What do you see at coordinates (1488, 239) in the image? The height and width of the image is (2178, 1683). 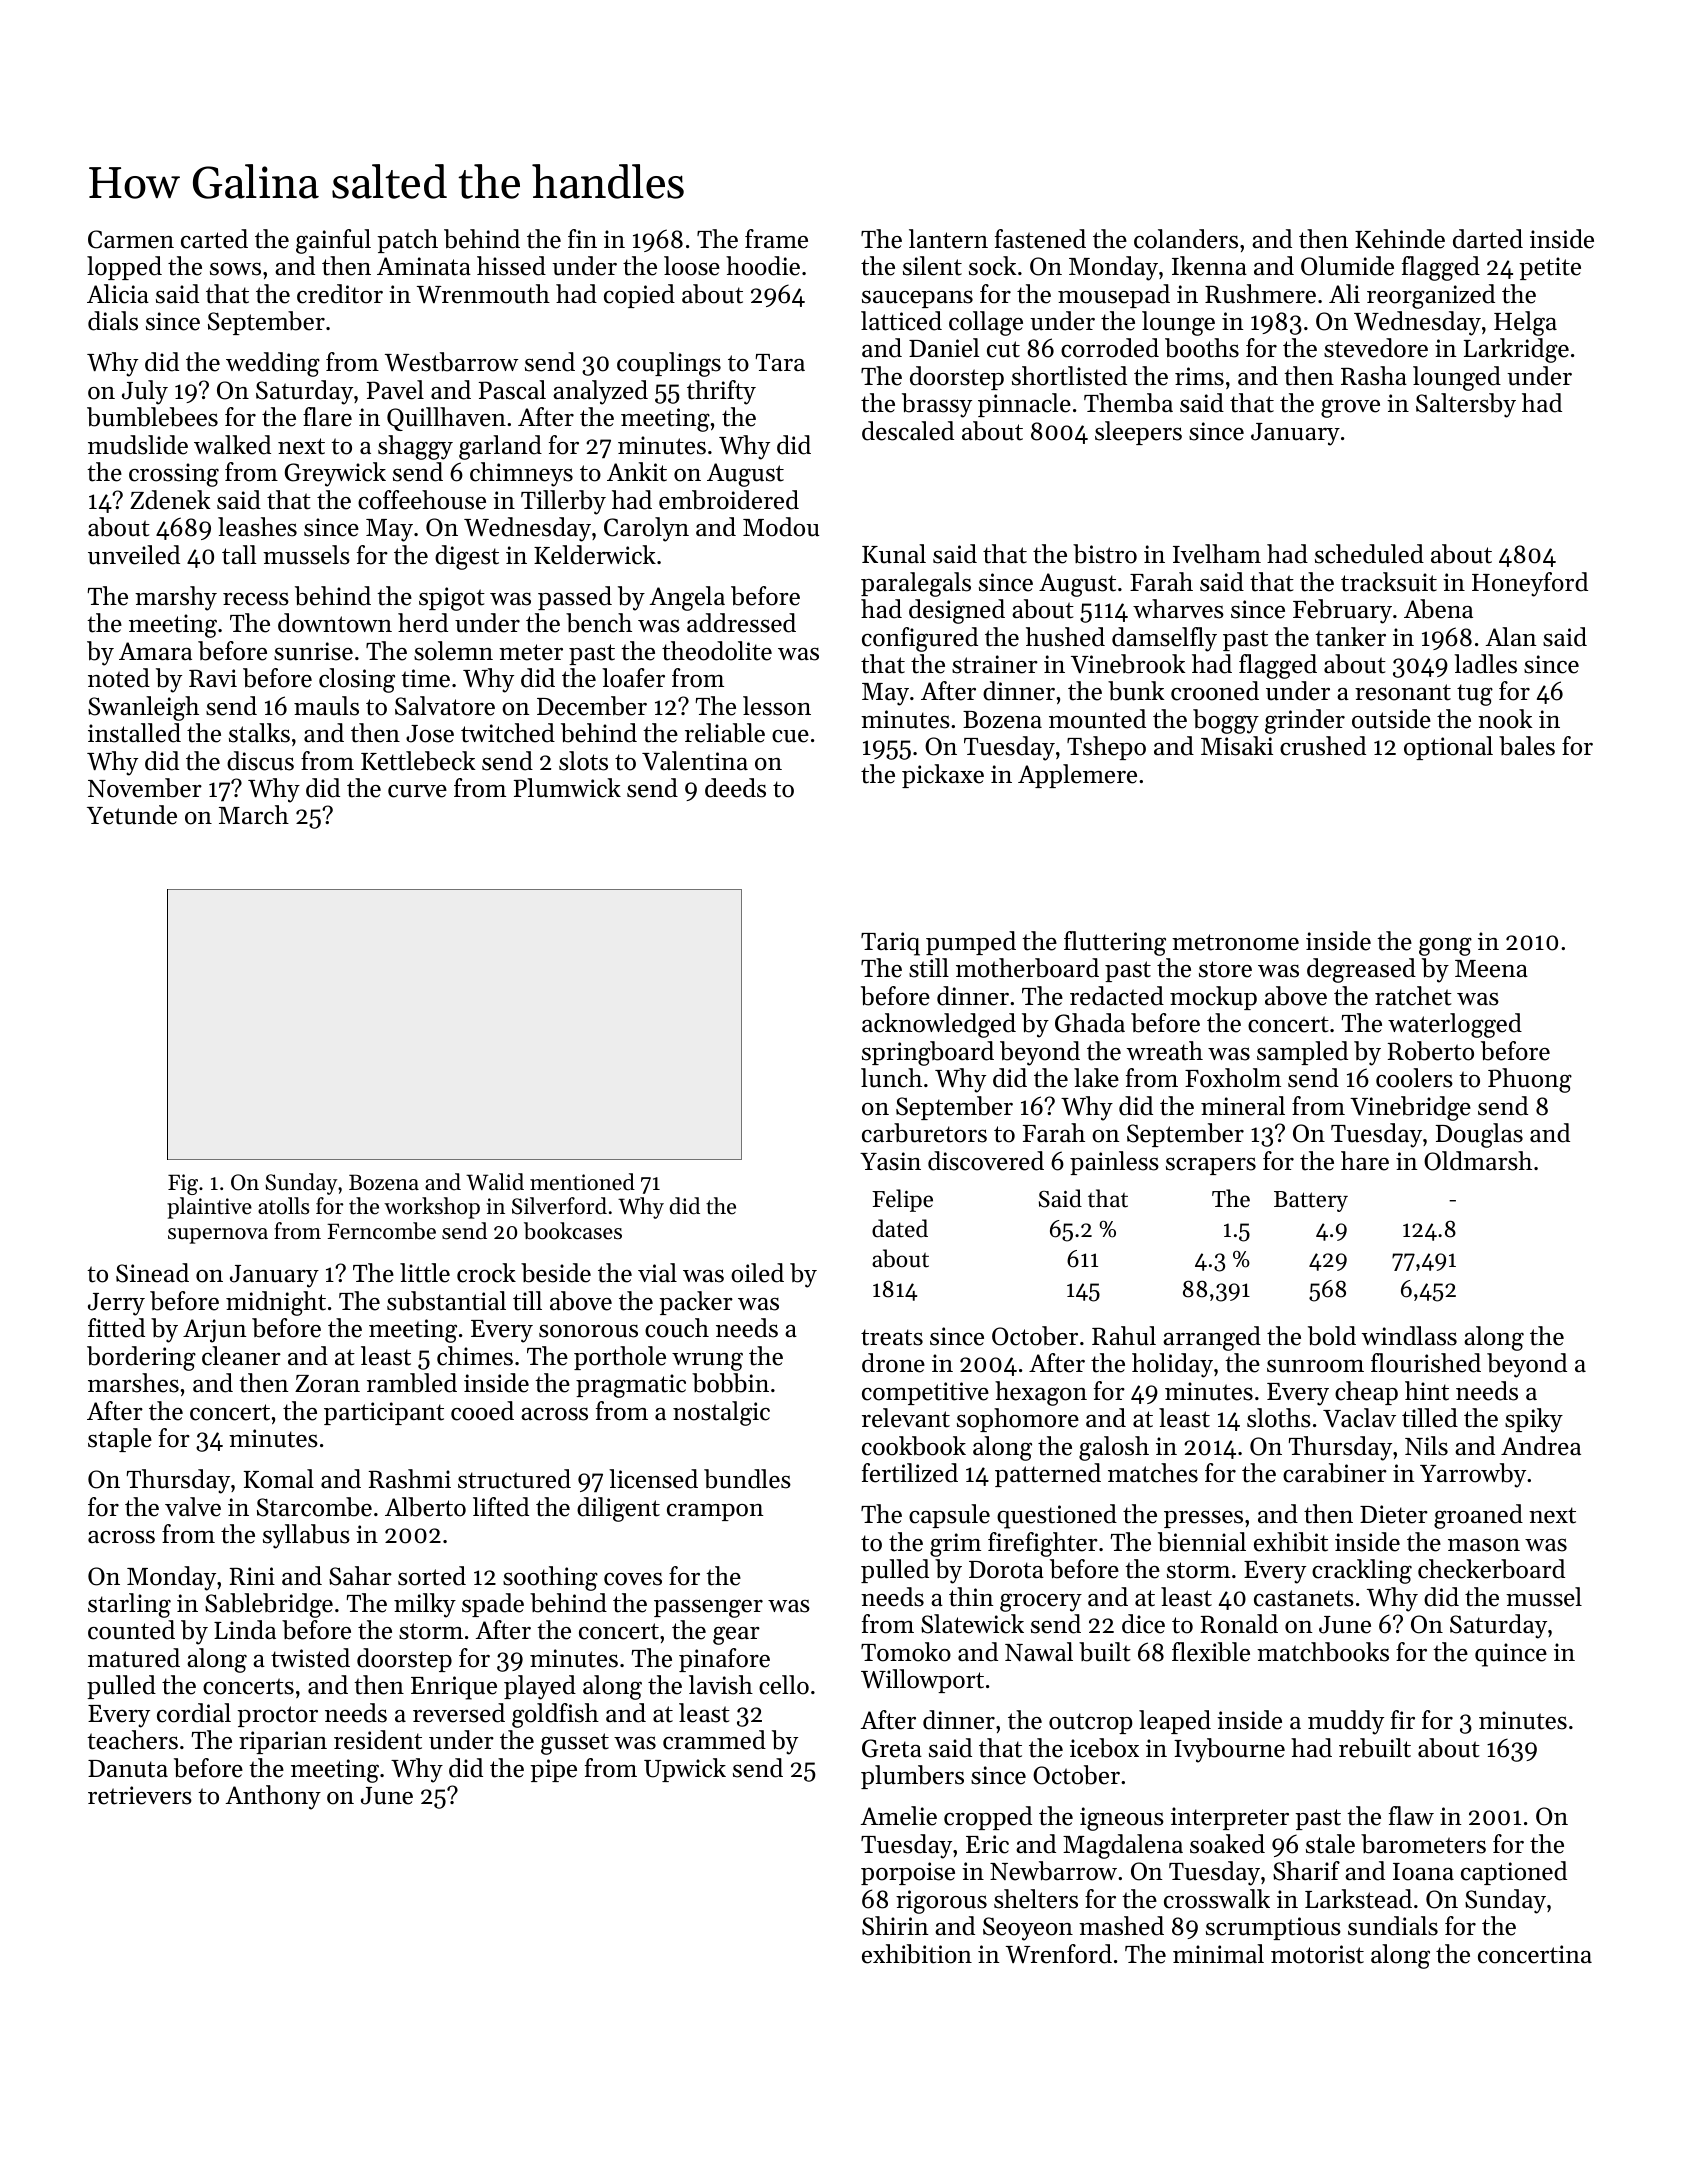 I see `darted` at bounding box center [1488, 239].
